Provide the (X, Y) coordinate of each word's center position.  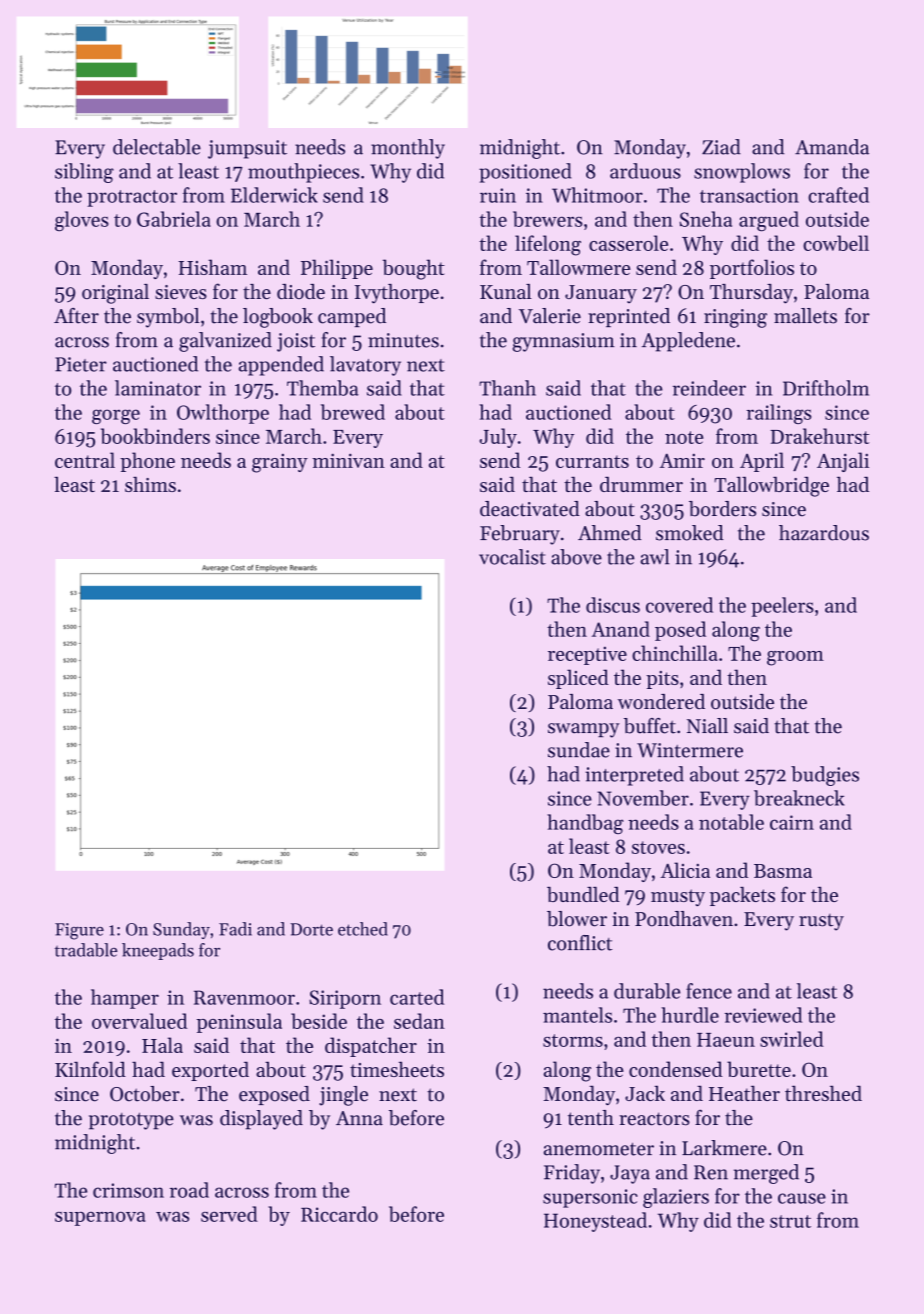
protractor (132, 198)
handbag (585, 824)
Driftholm (826, 388)
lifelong (548, 245)
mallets (805, 316)
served (229, 1214)
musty (678, 898)
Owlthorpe (223, 414)
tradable (86, 950)
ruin (498, 195)
